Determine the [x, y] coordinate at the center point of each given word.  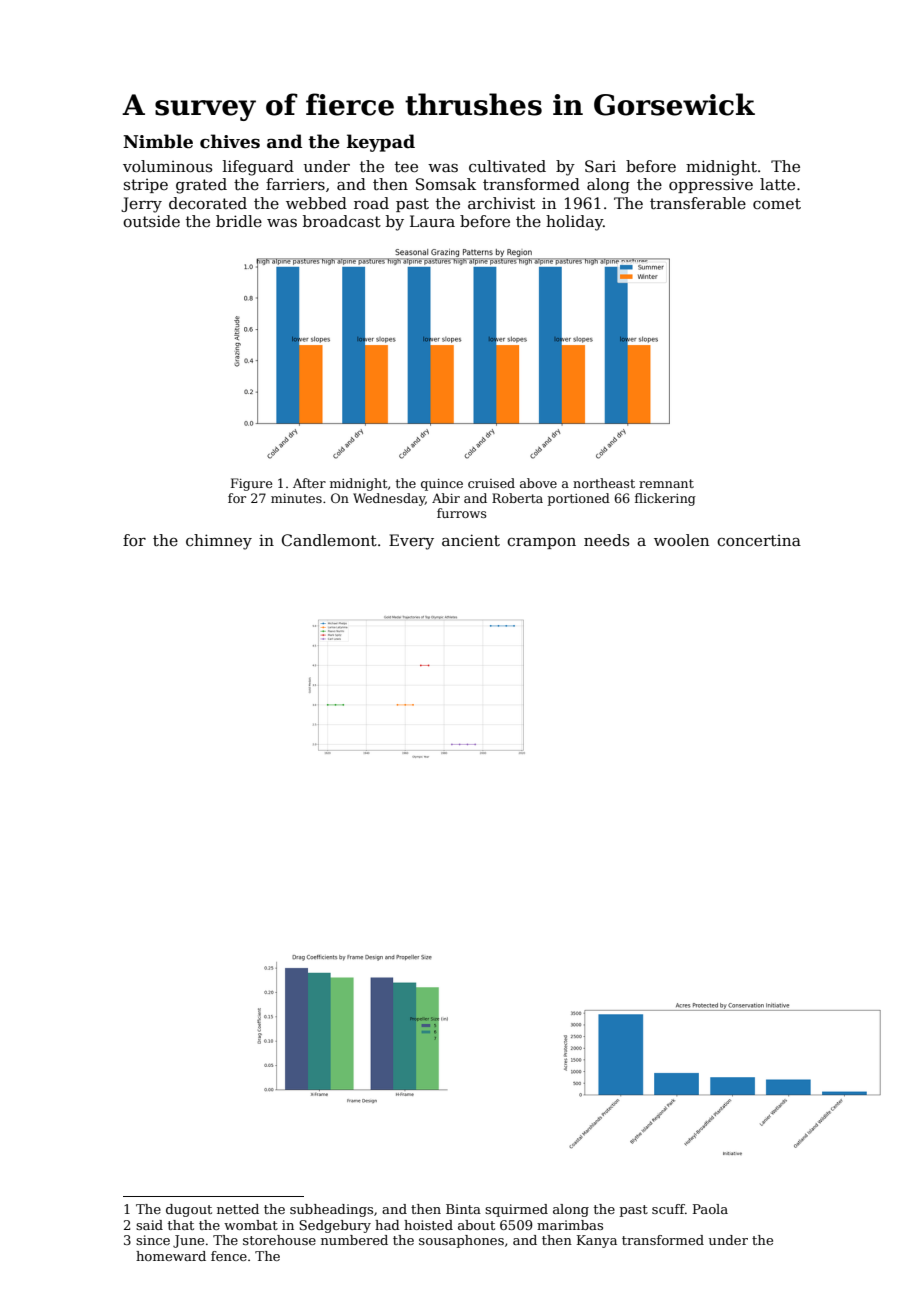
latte [777, 184]
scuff [668, 1209]
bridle [239, 221]
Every [411, 542]
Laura [432, 221]
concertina [759, 541]
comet [777, 204]
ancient [471, 540]
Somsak [446, 184]
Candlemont [329, 540]
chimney [219, 542]
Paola [710, 1209]
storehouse [279, 1240]
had [387, 1225]
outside [151, 221]
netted [238, 1209]
